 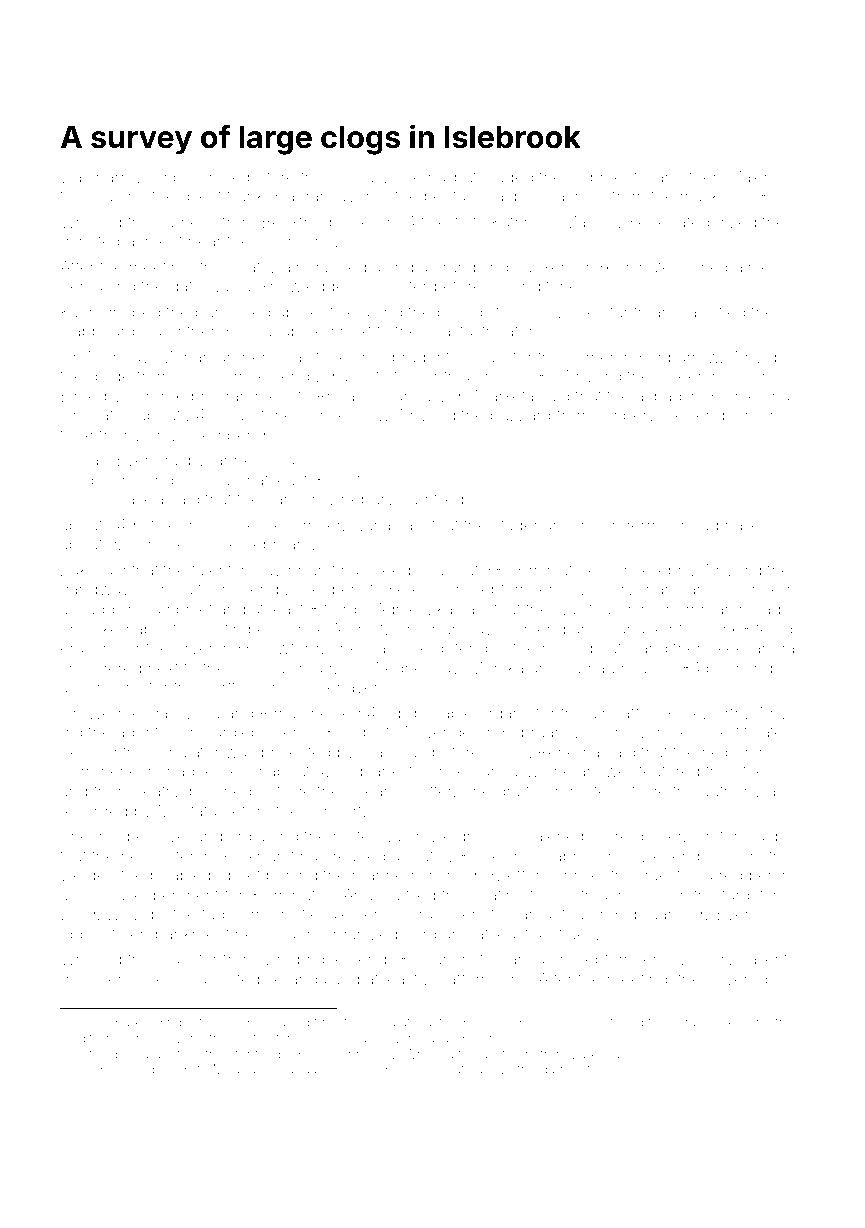 I want to click on fjords, so click(x=344, y=610).
